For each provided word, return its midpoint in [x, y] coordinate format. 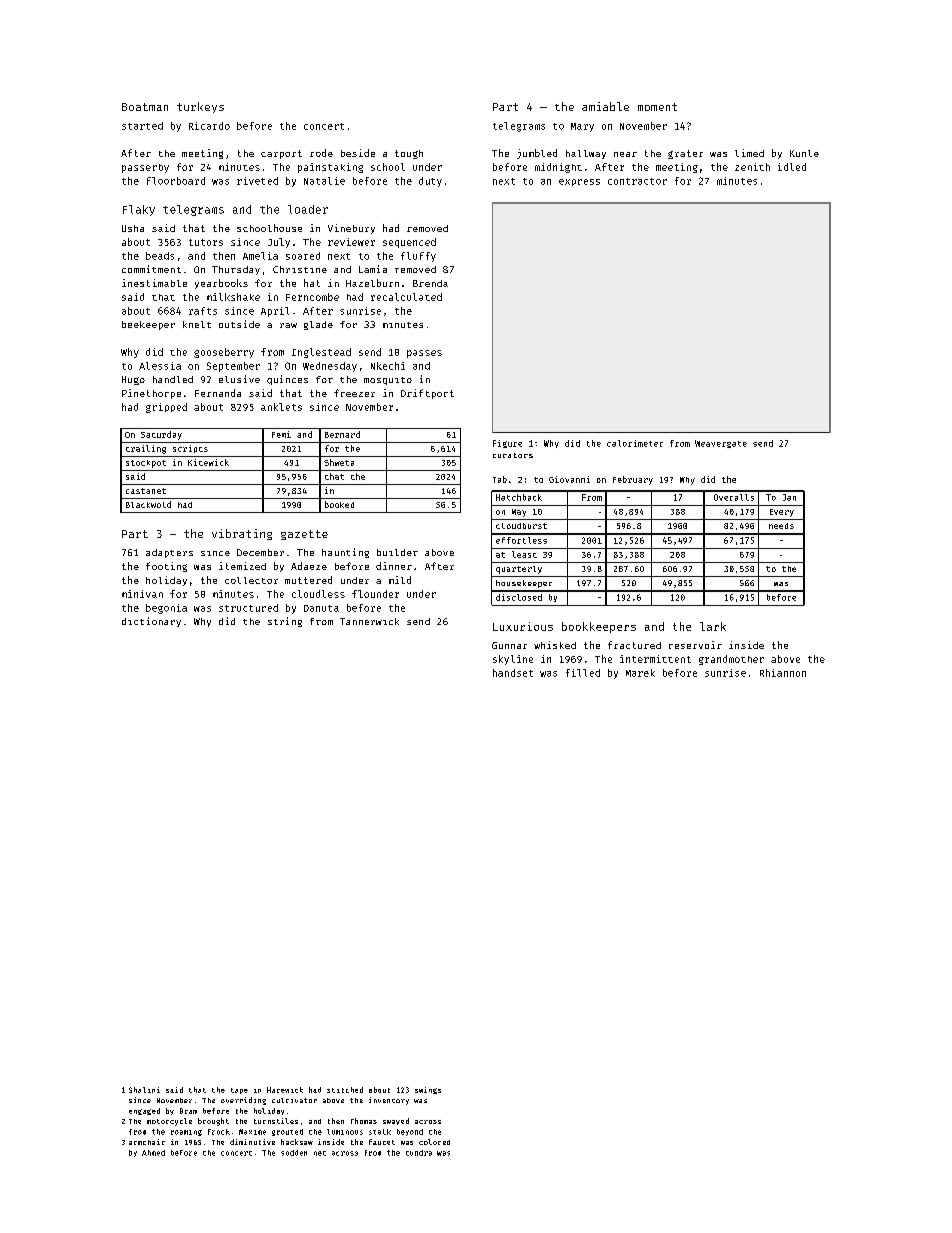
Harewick [285, 1090]
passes [424, 354]
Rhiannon [783, 673]
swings [428, 1090]
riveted [257, 181]
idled [792, 167]
